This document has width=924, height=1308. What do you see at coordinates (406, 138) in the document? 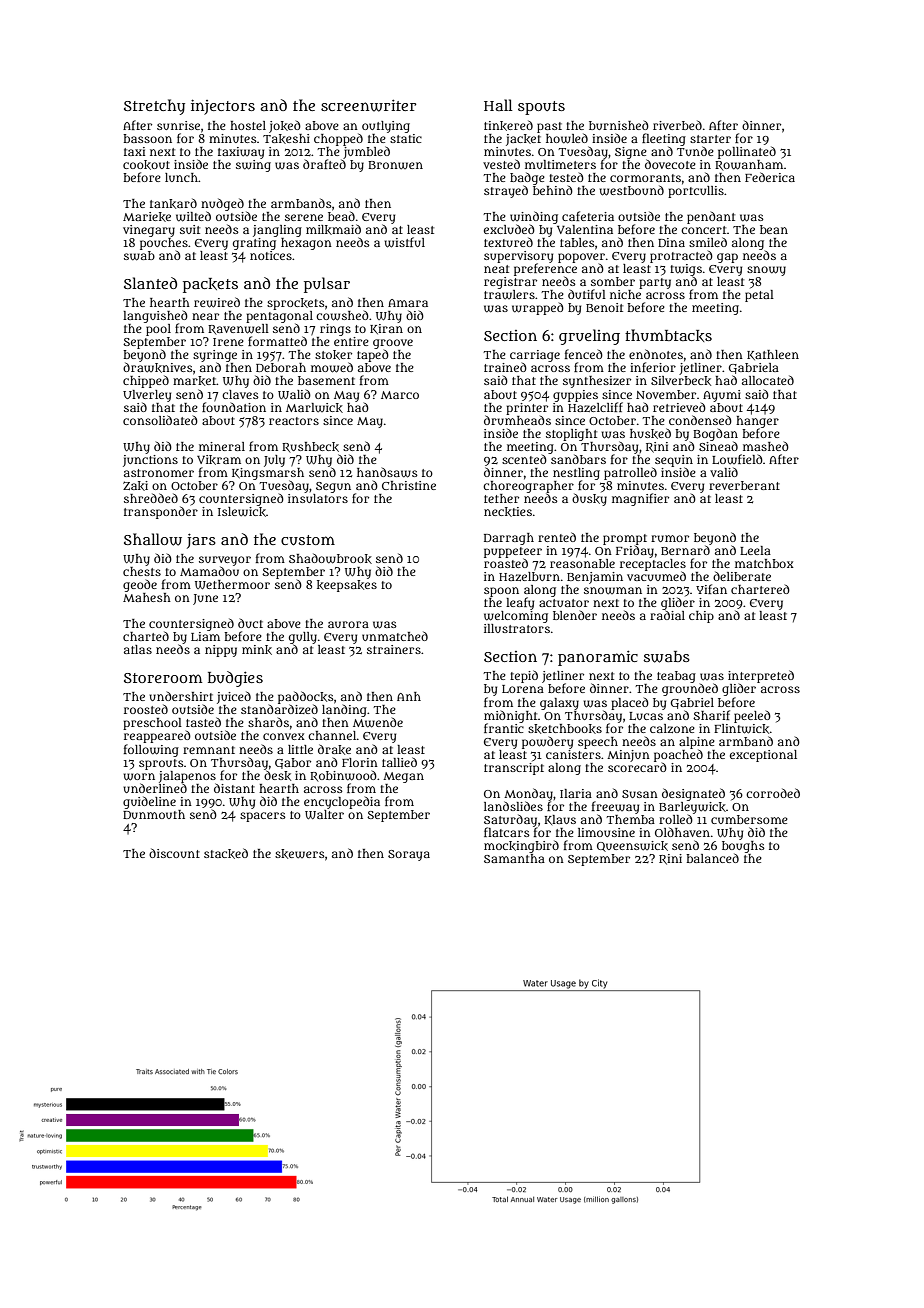
I see `static` at bounding box center [406, 138].
